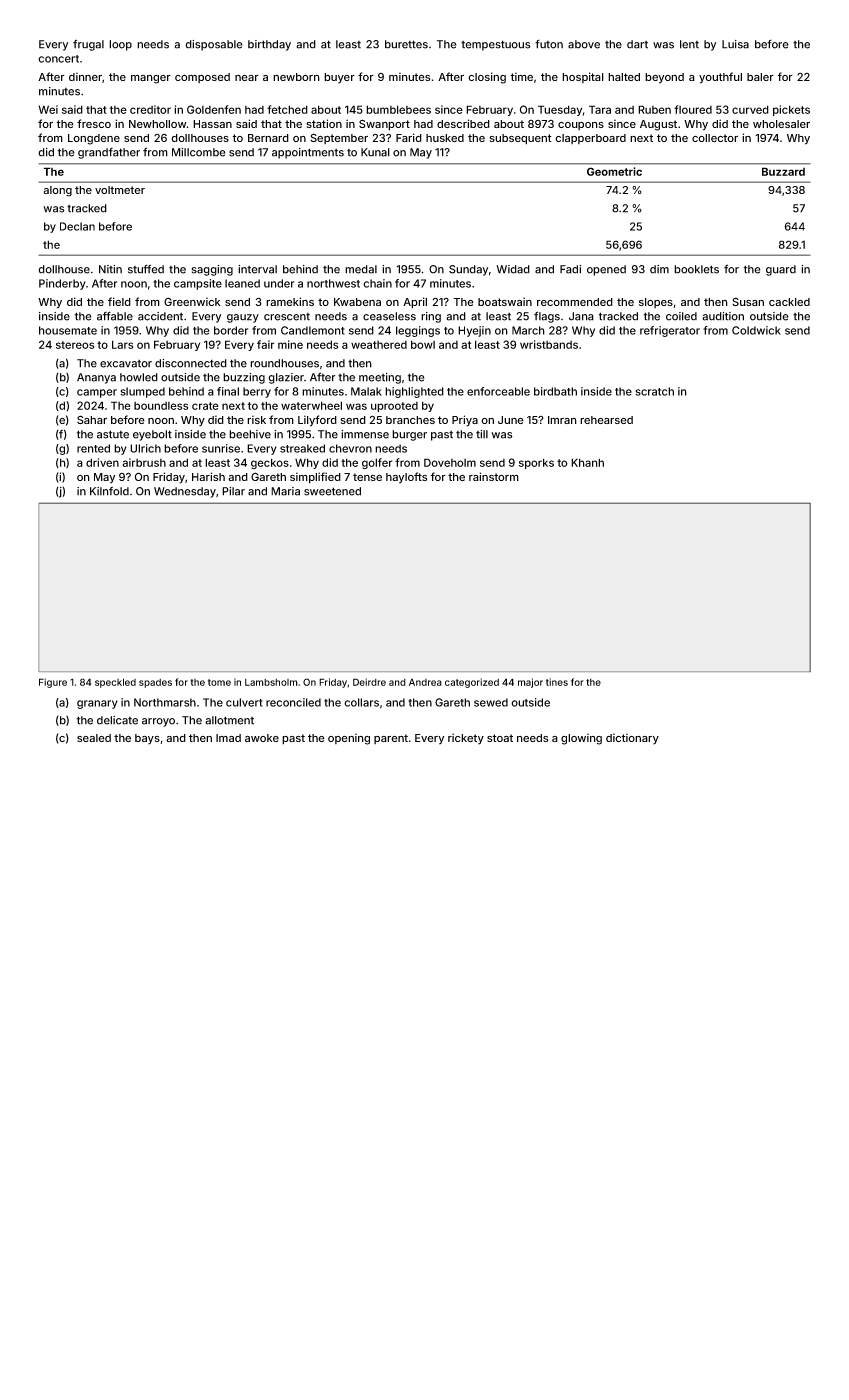 The width and height of the image is (849, 1400). Describe the element at coordinates (257, 269) in the image. I see `interval` at that location.
